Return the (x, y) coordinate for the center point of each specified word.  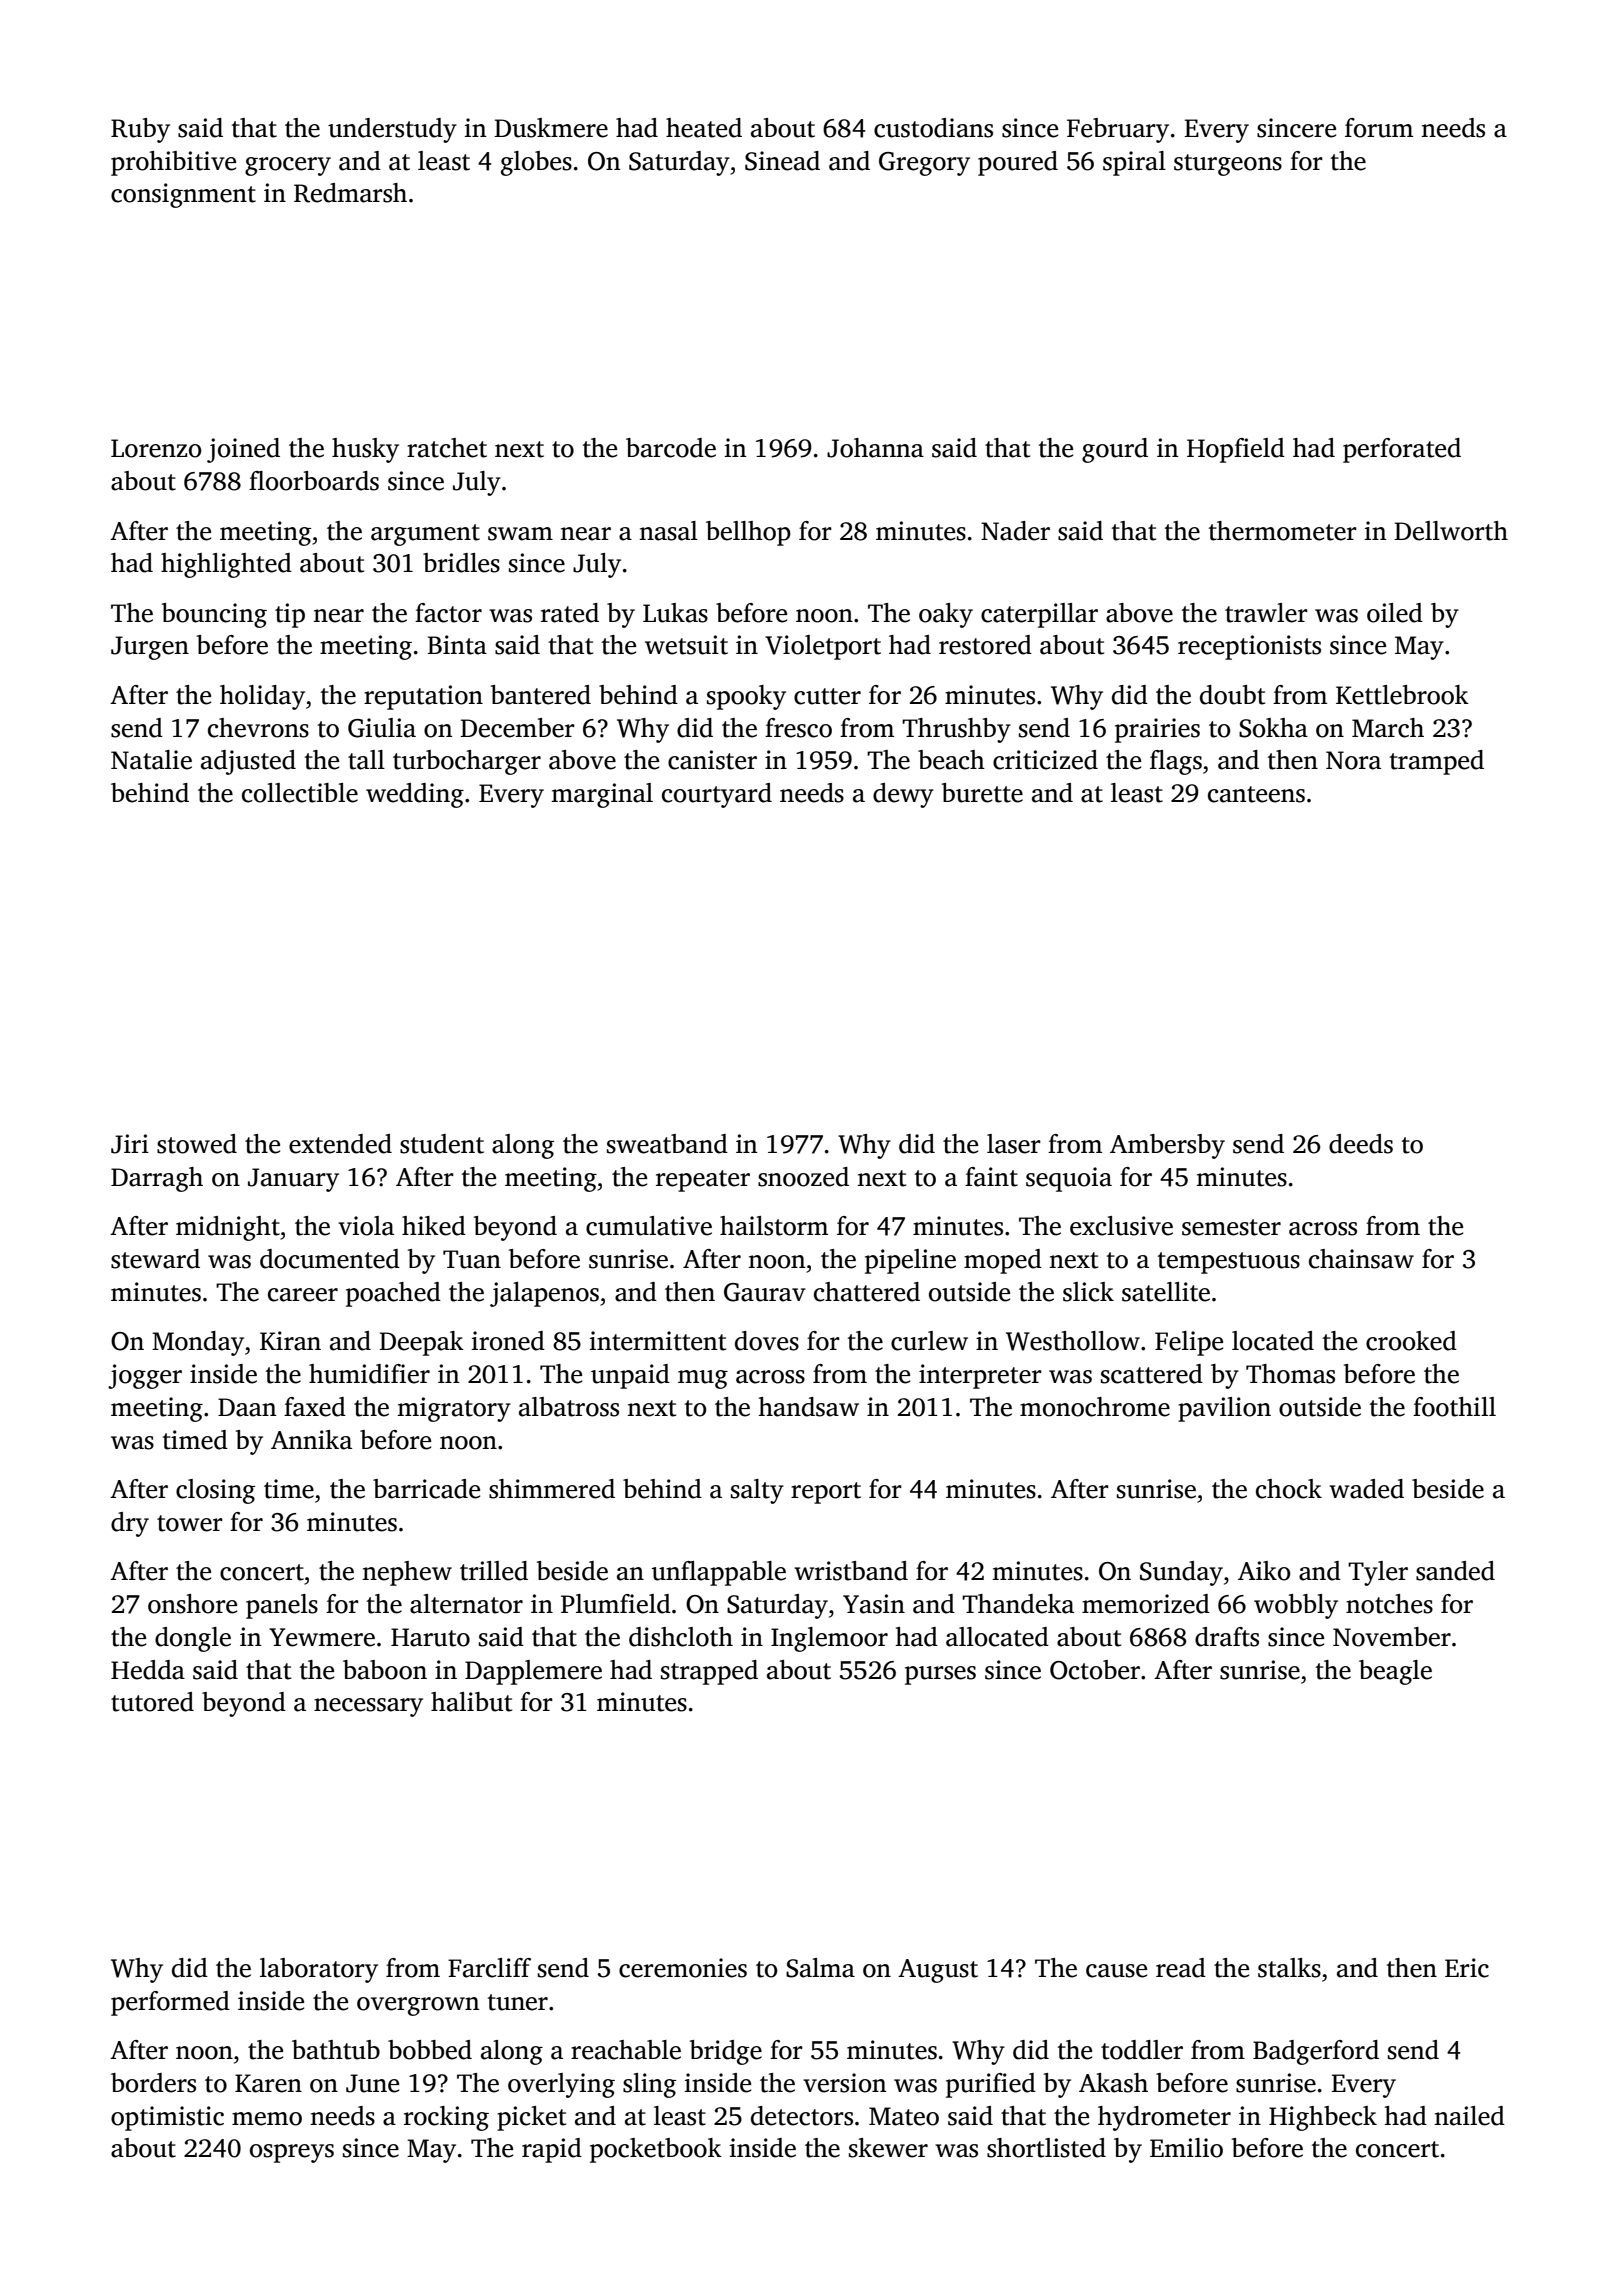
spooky (746, 697)
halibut (471, 1702)
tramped (1437, 762)
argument (425, 535)
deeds (1361, 1144)
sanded (1455, 1571)
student (442, 1144)
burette (982, 793)
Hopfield (1236, 450)
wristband (851, 1571)
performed (170, 2003)
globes (536, 163)
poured (1018, 163)
